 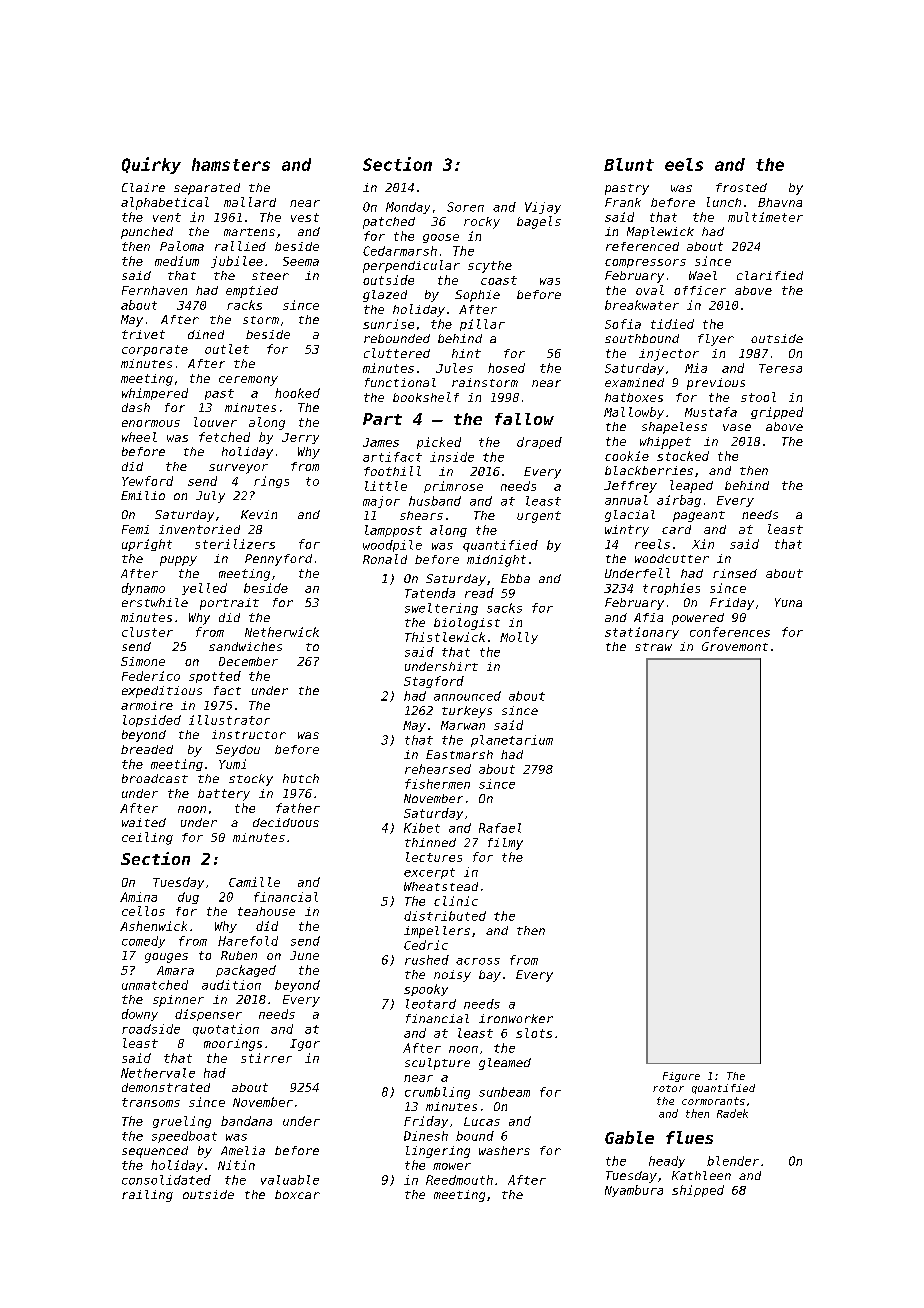 I want to click on Rafael, so click(x=500, y=828).
